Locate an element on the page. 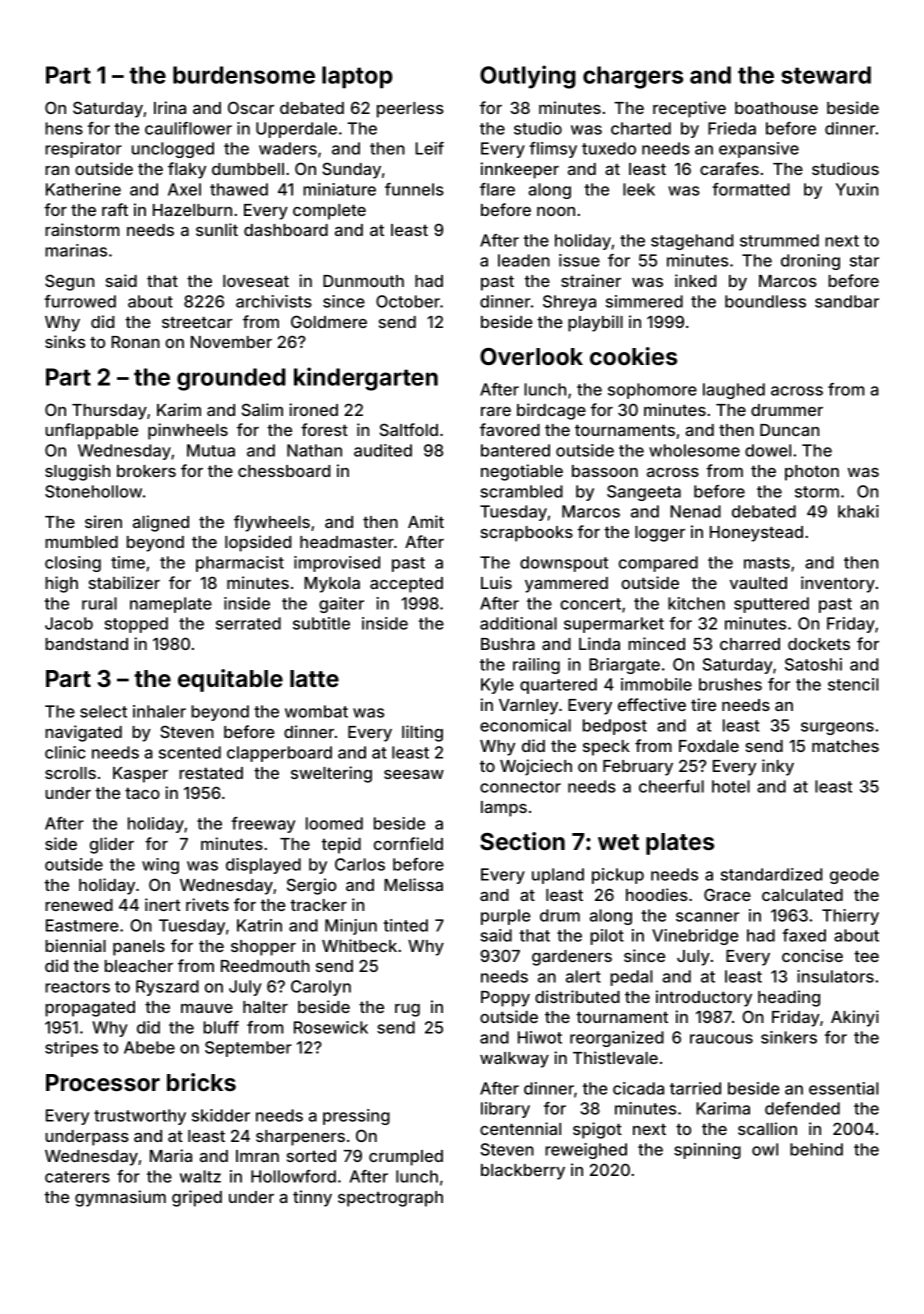  nameplate is located at coordinates (171, 605).
